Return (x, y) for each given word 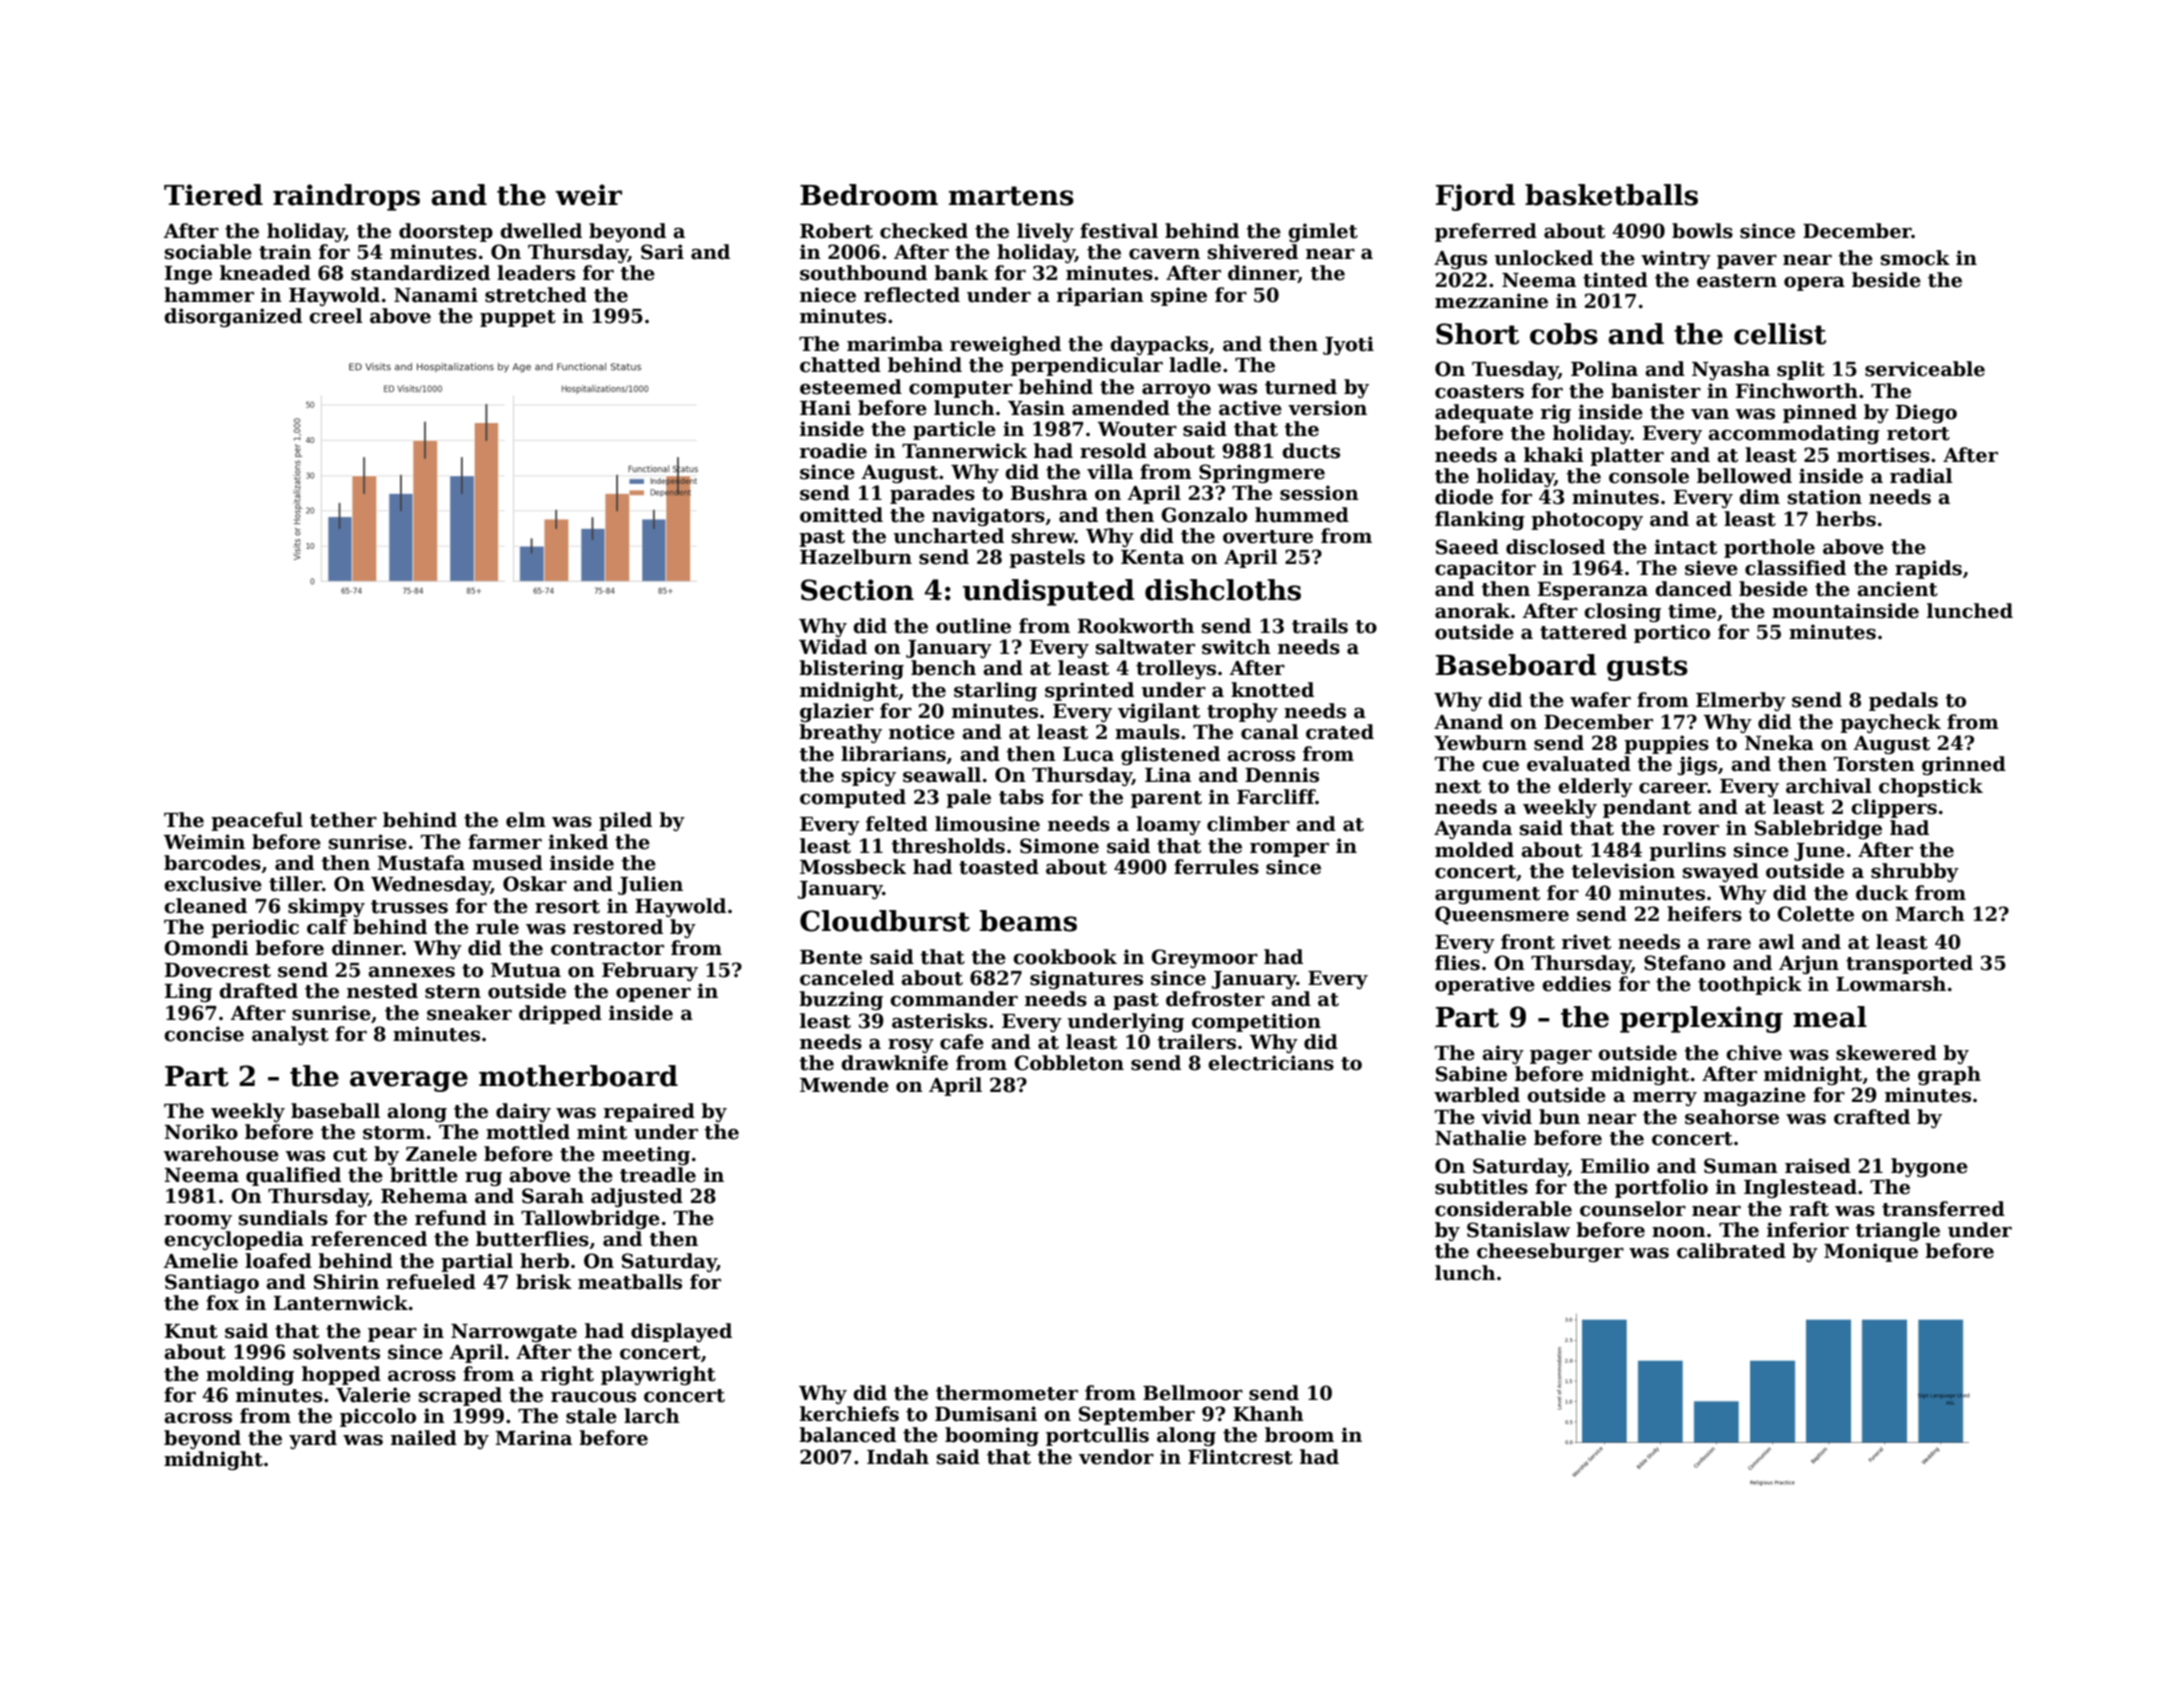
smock (1915, 258)
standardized (420, 273)
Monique (1871, 1252)
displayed (681, 1332)
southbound (863, 273)
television (1623, 871)
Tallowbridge (590, 1219)
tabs (1021, 797)
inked (578, 842)
